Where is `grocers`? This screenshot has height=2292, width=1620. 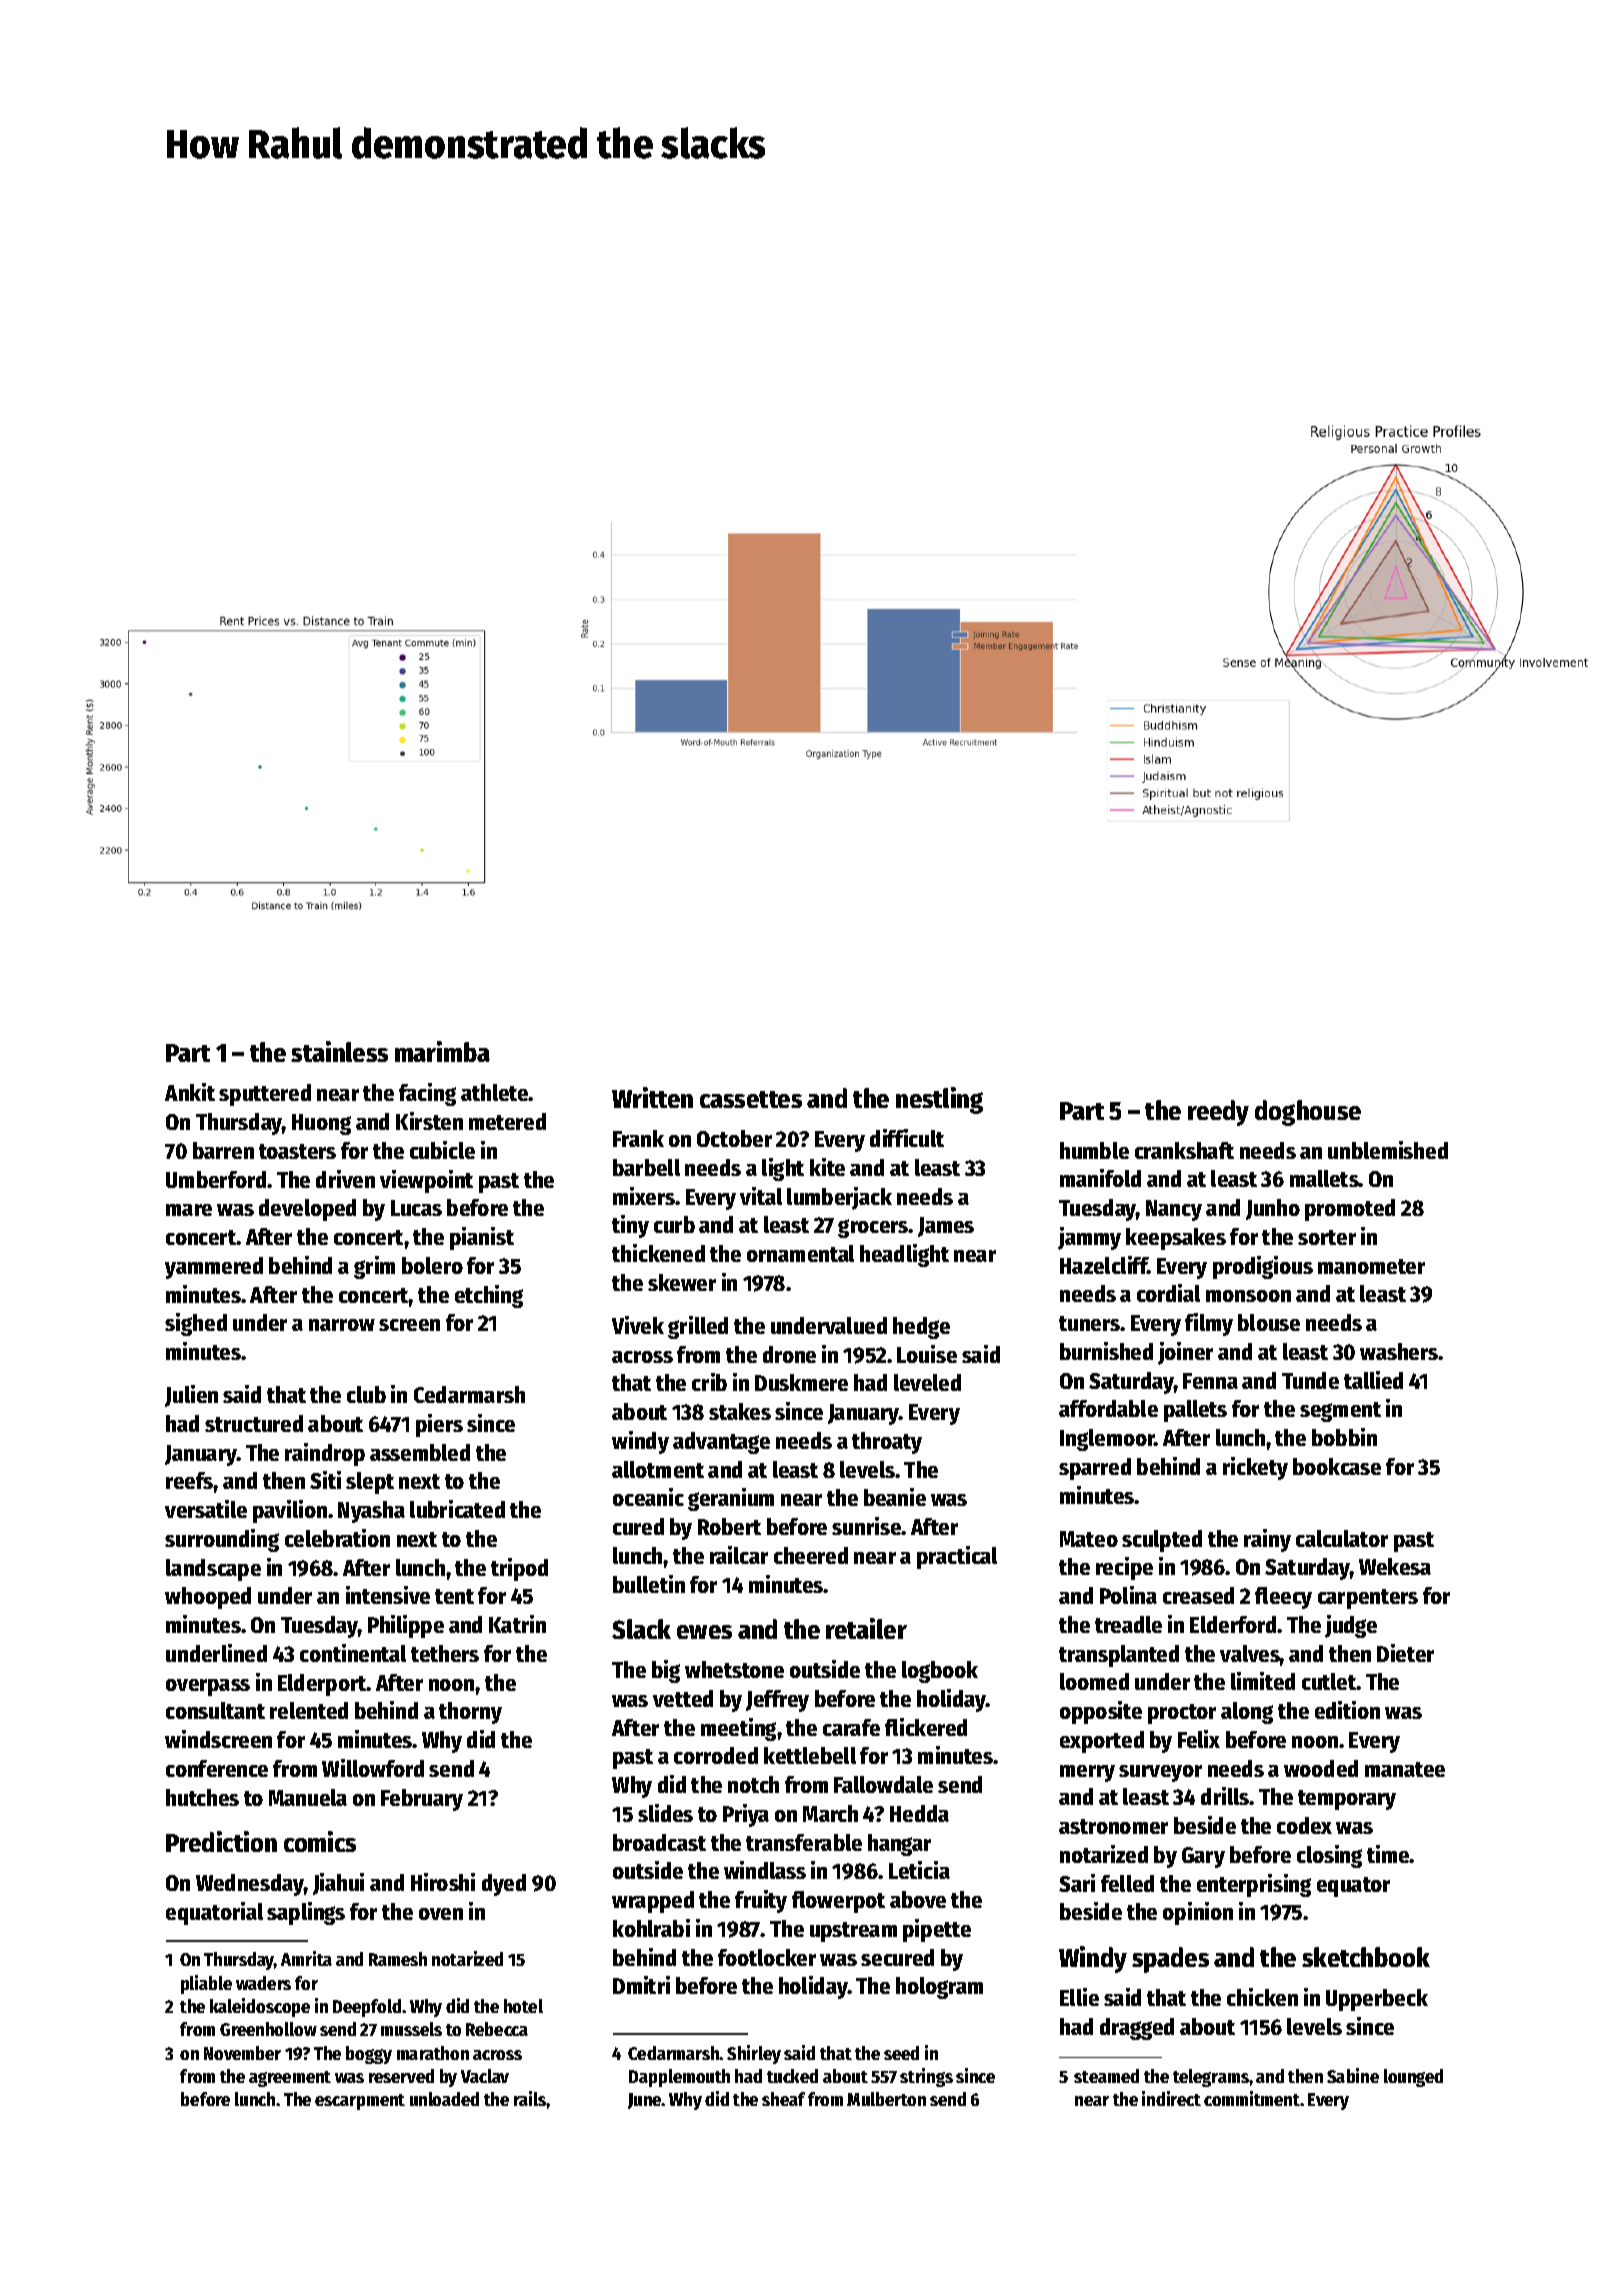
grocers is located at coordinates (873, 1228).
